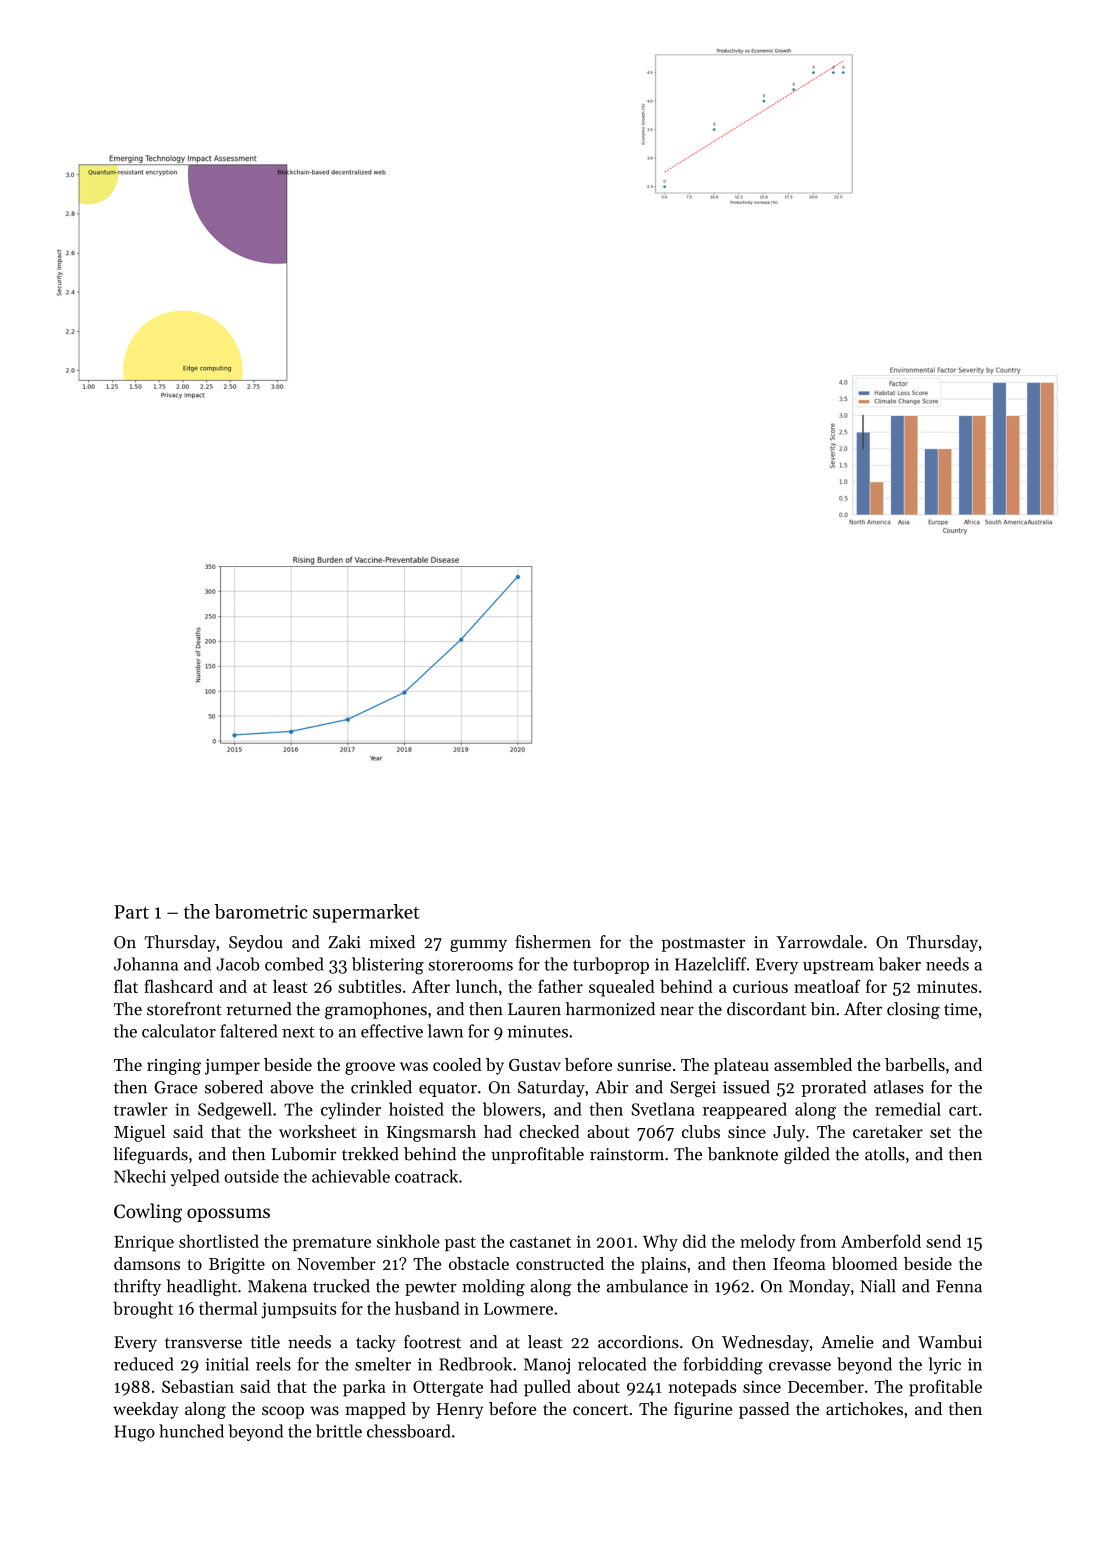 The width and height of the document is (1096, 1551). Describe the element at coordinates (294, 964) in the document. I see `combed` at that location.
